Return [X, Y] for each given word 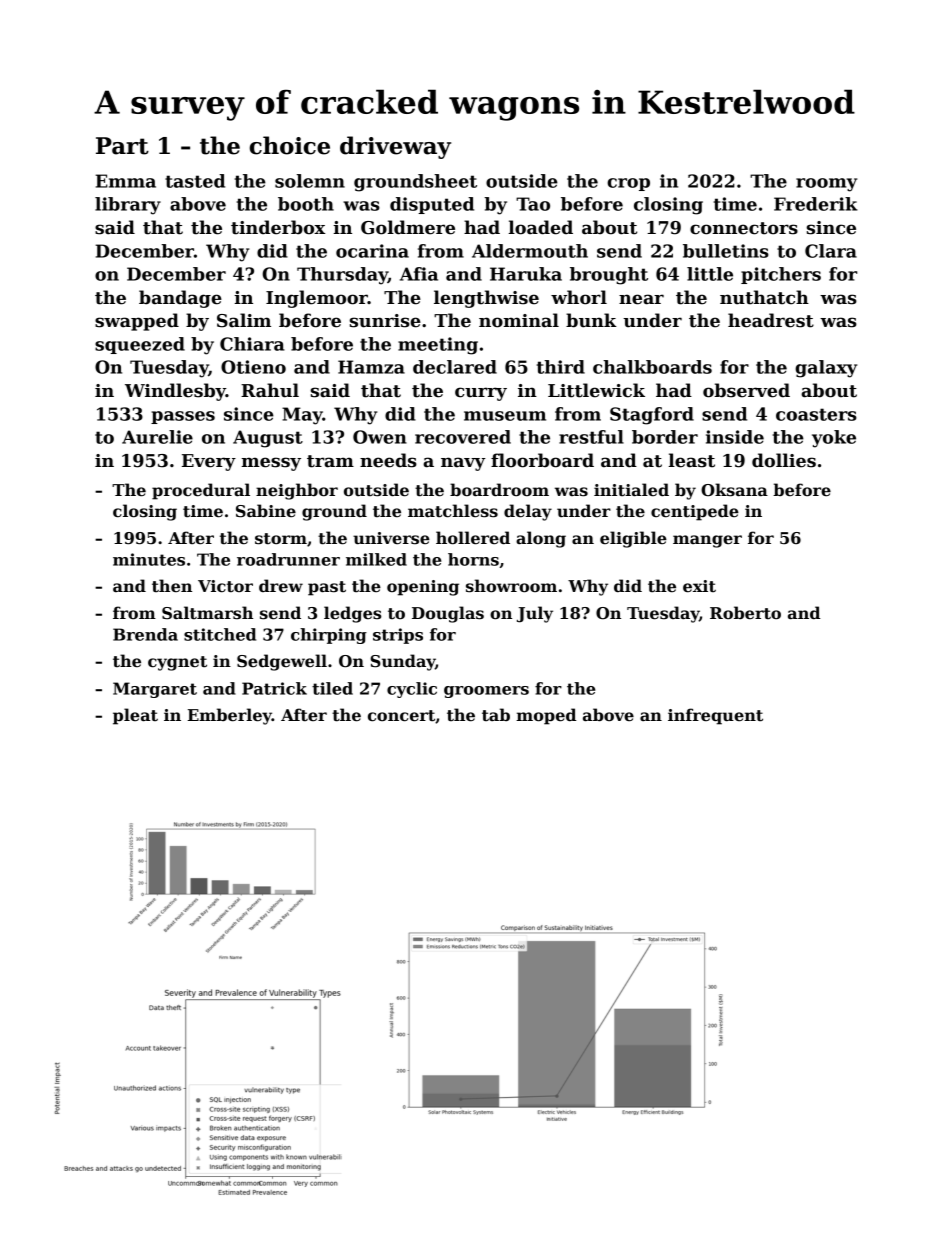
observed [746, 390]
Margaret [155, 690]
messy [271, 464]
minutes [149, 559]
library [128, 206]
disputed [432, 205]
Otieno [253, 367]
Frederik [816, 204]
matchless [453, 511]
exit [699, 586]
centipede [695, 512]
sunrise [385, 321]
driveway [395, 147]
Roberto [745, 613]
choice [290, 145]
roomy [826, 185]
